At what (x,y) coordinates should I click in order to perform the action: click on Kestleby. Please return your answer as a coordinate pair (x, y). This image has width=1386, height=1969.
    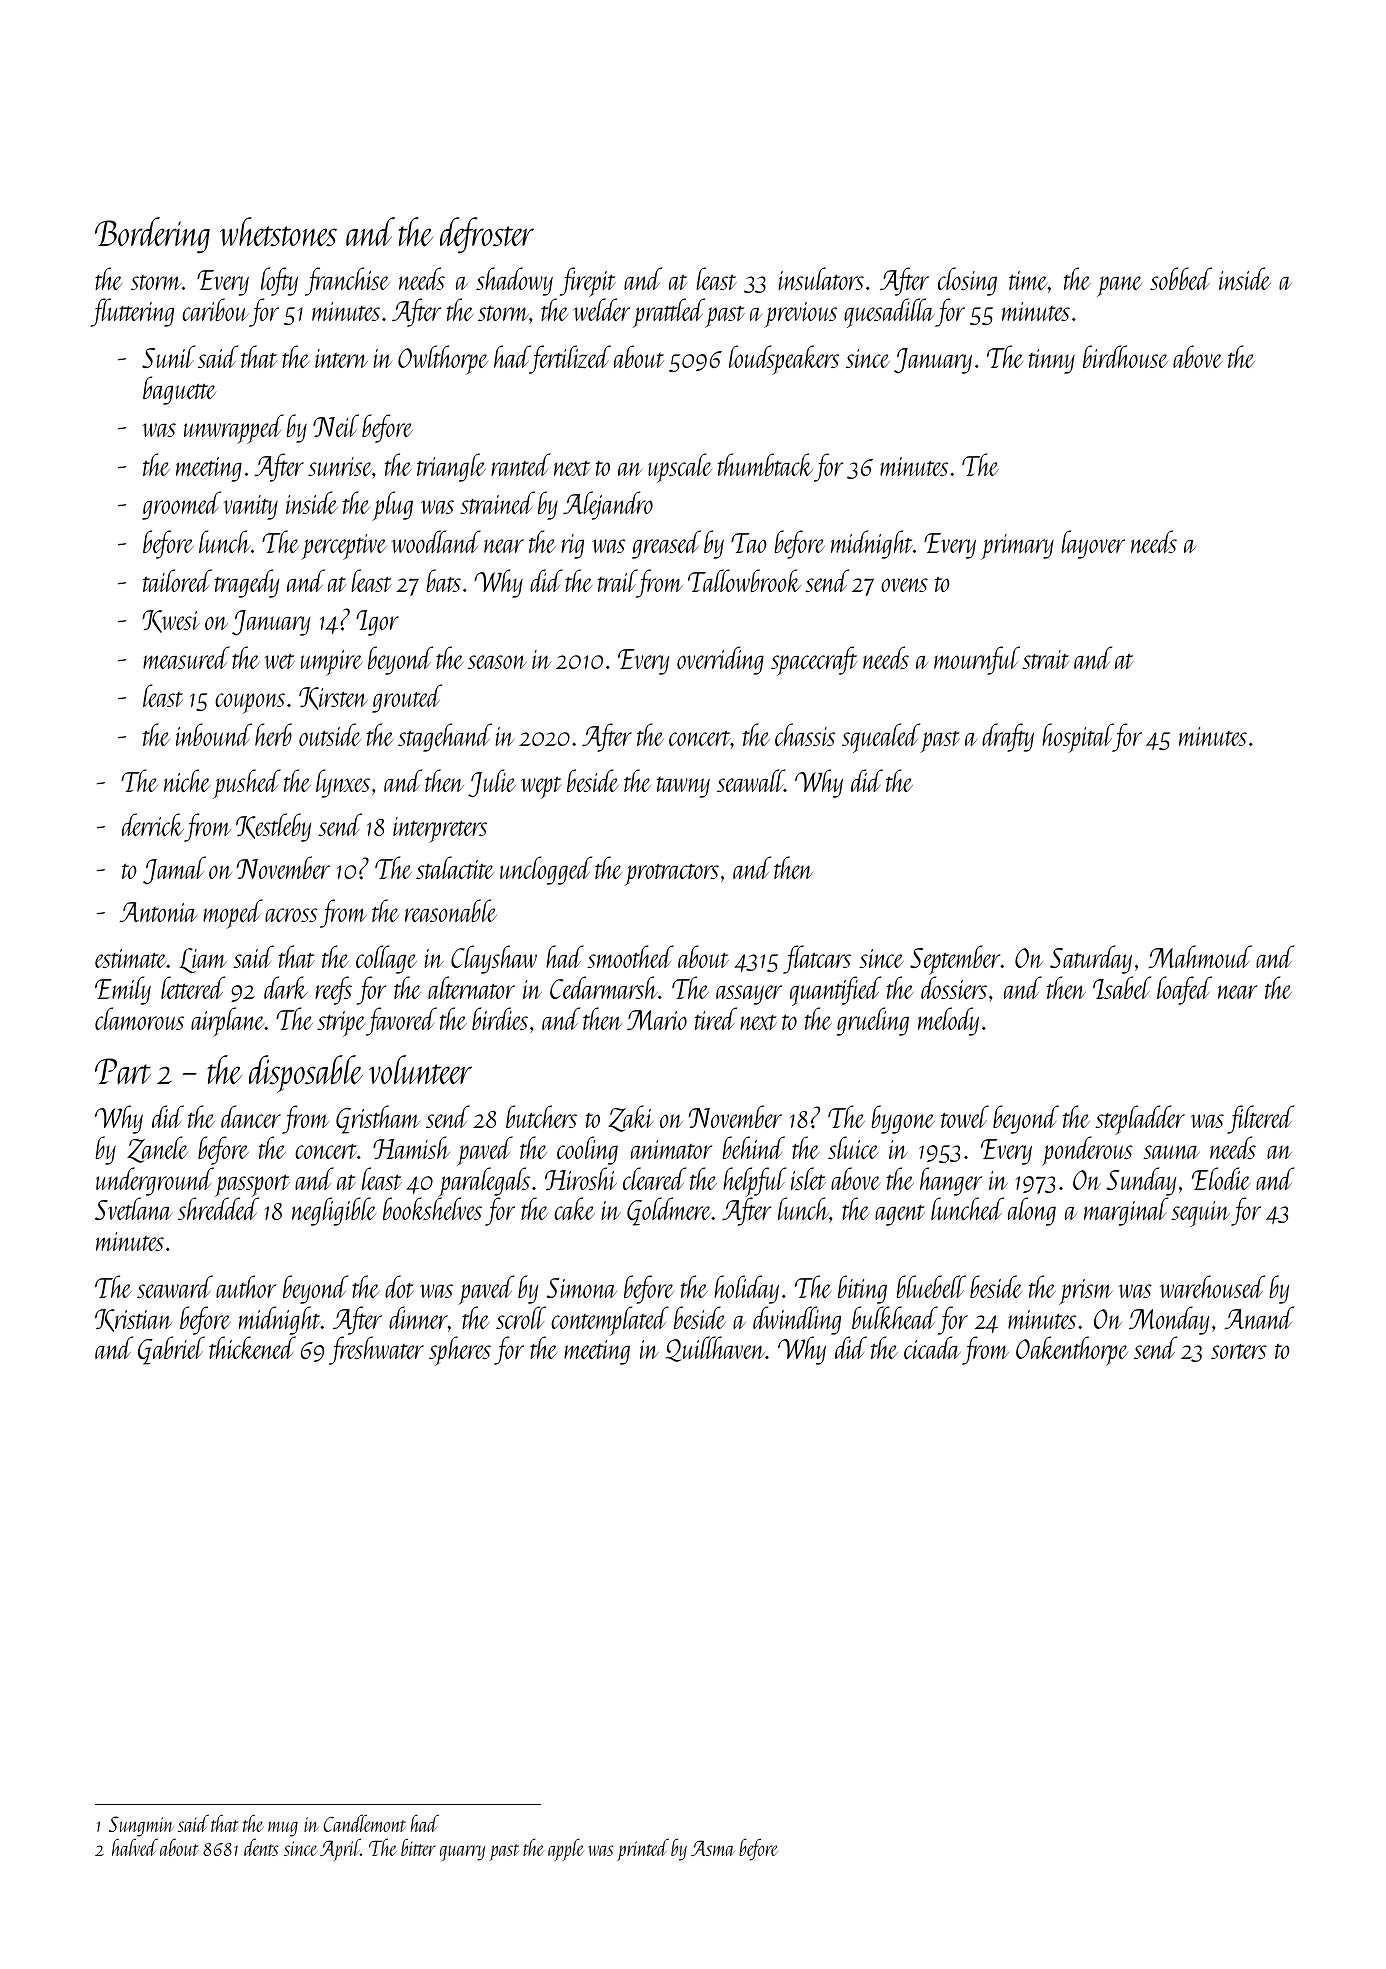
    Looking at the image, I should click on (273, 827).
